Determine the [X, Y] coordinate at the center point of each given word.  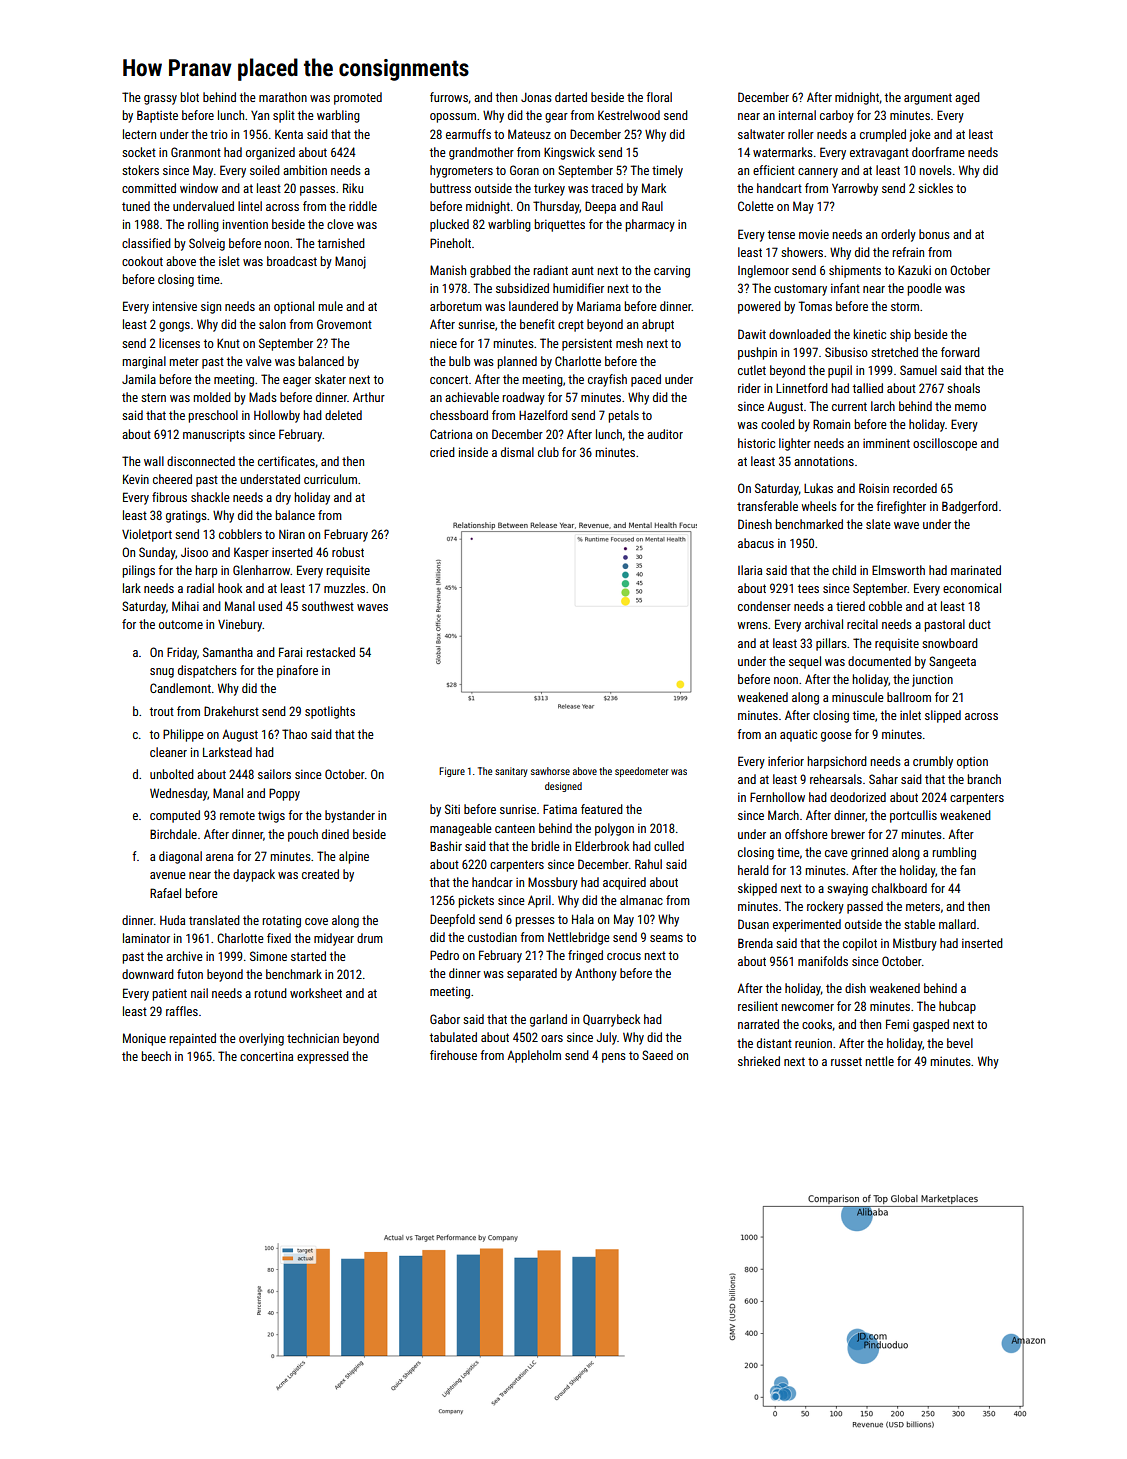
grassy [160, 100]
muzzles [344, 588]
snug [162, 673]
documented [879, 661]
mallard [957, 924]
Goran [524, 170]
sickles [935, 188]
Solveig [207, 244]
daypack [254, 875]
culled [669, 846]
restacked [331, 652]
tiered [850, 606]
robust [348, 552]
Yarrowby [855, 189]
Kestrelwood [629, 115]
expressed [323, 1057]
